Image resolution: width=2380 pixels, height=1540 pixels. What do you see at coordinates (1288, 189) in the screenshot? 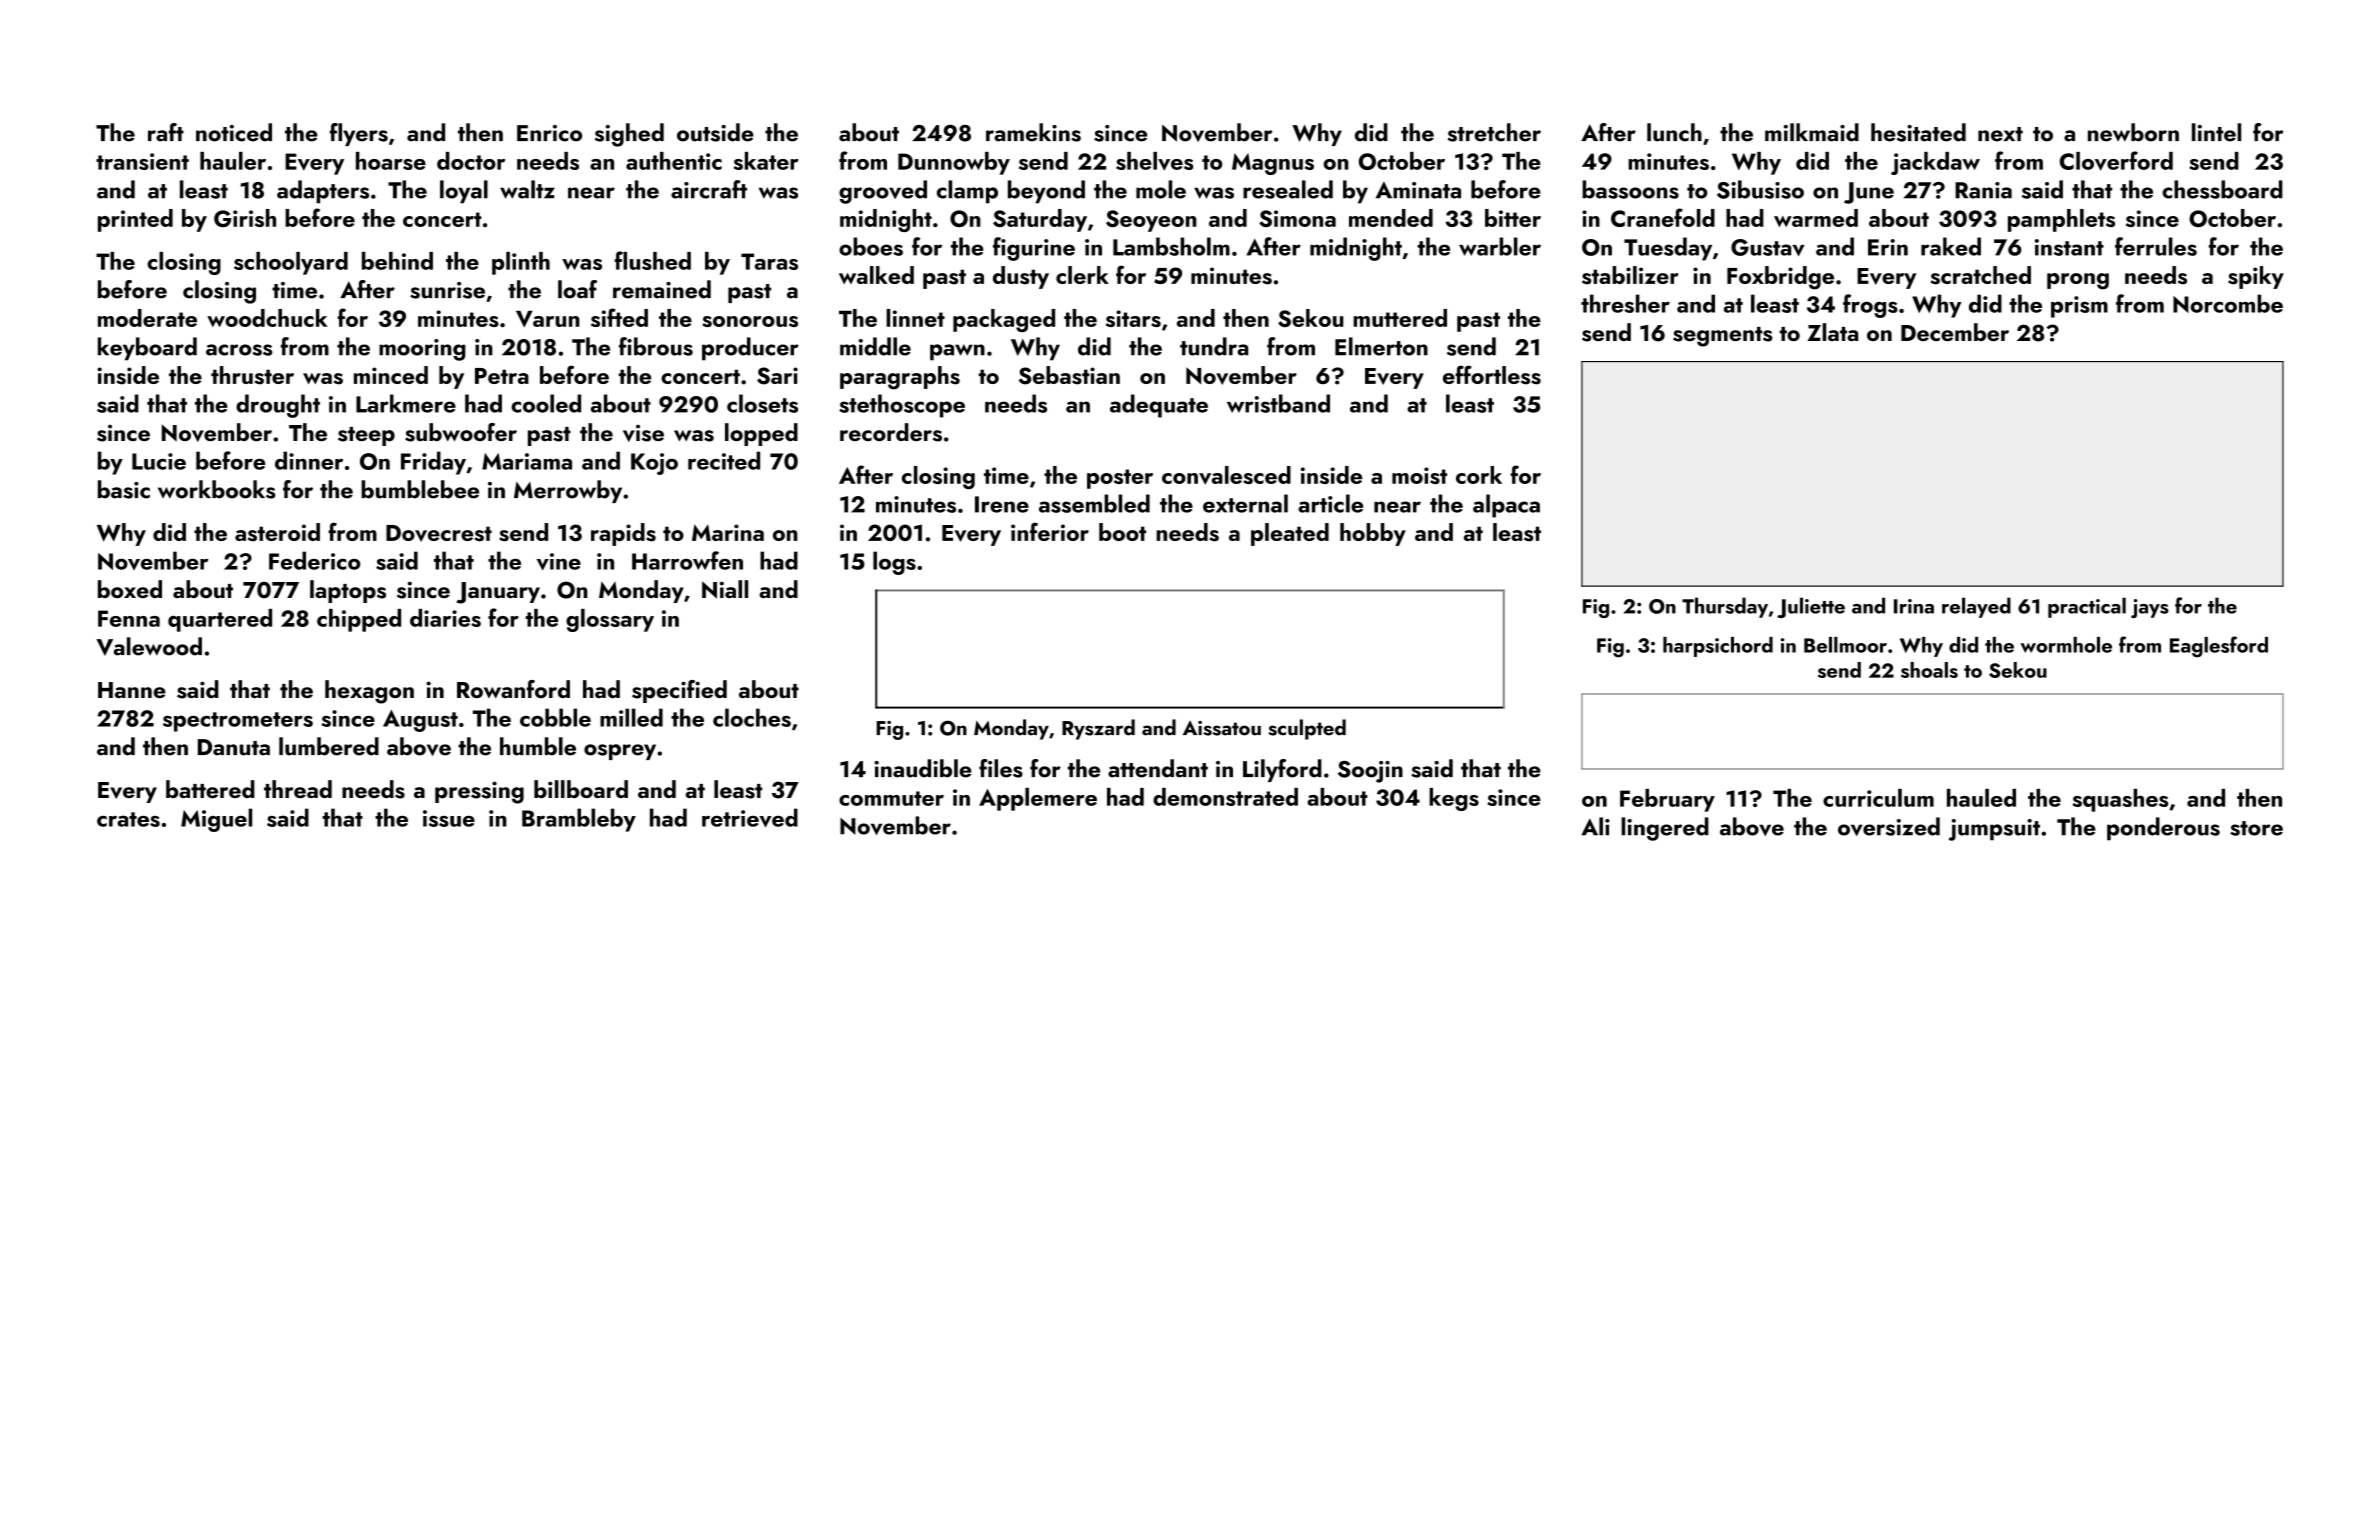
I see `resealed` at bounding box center [1288, 189].
